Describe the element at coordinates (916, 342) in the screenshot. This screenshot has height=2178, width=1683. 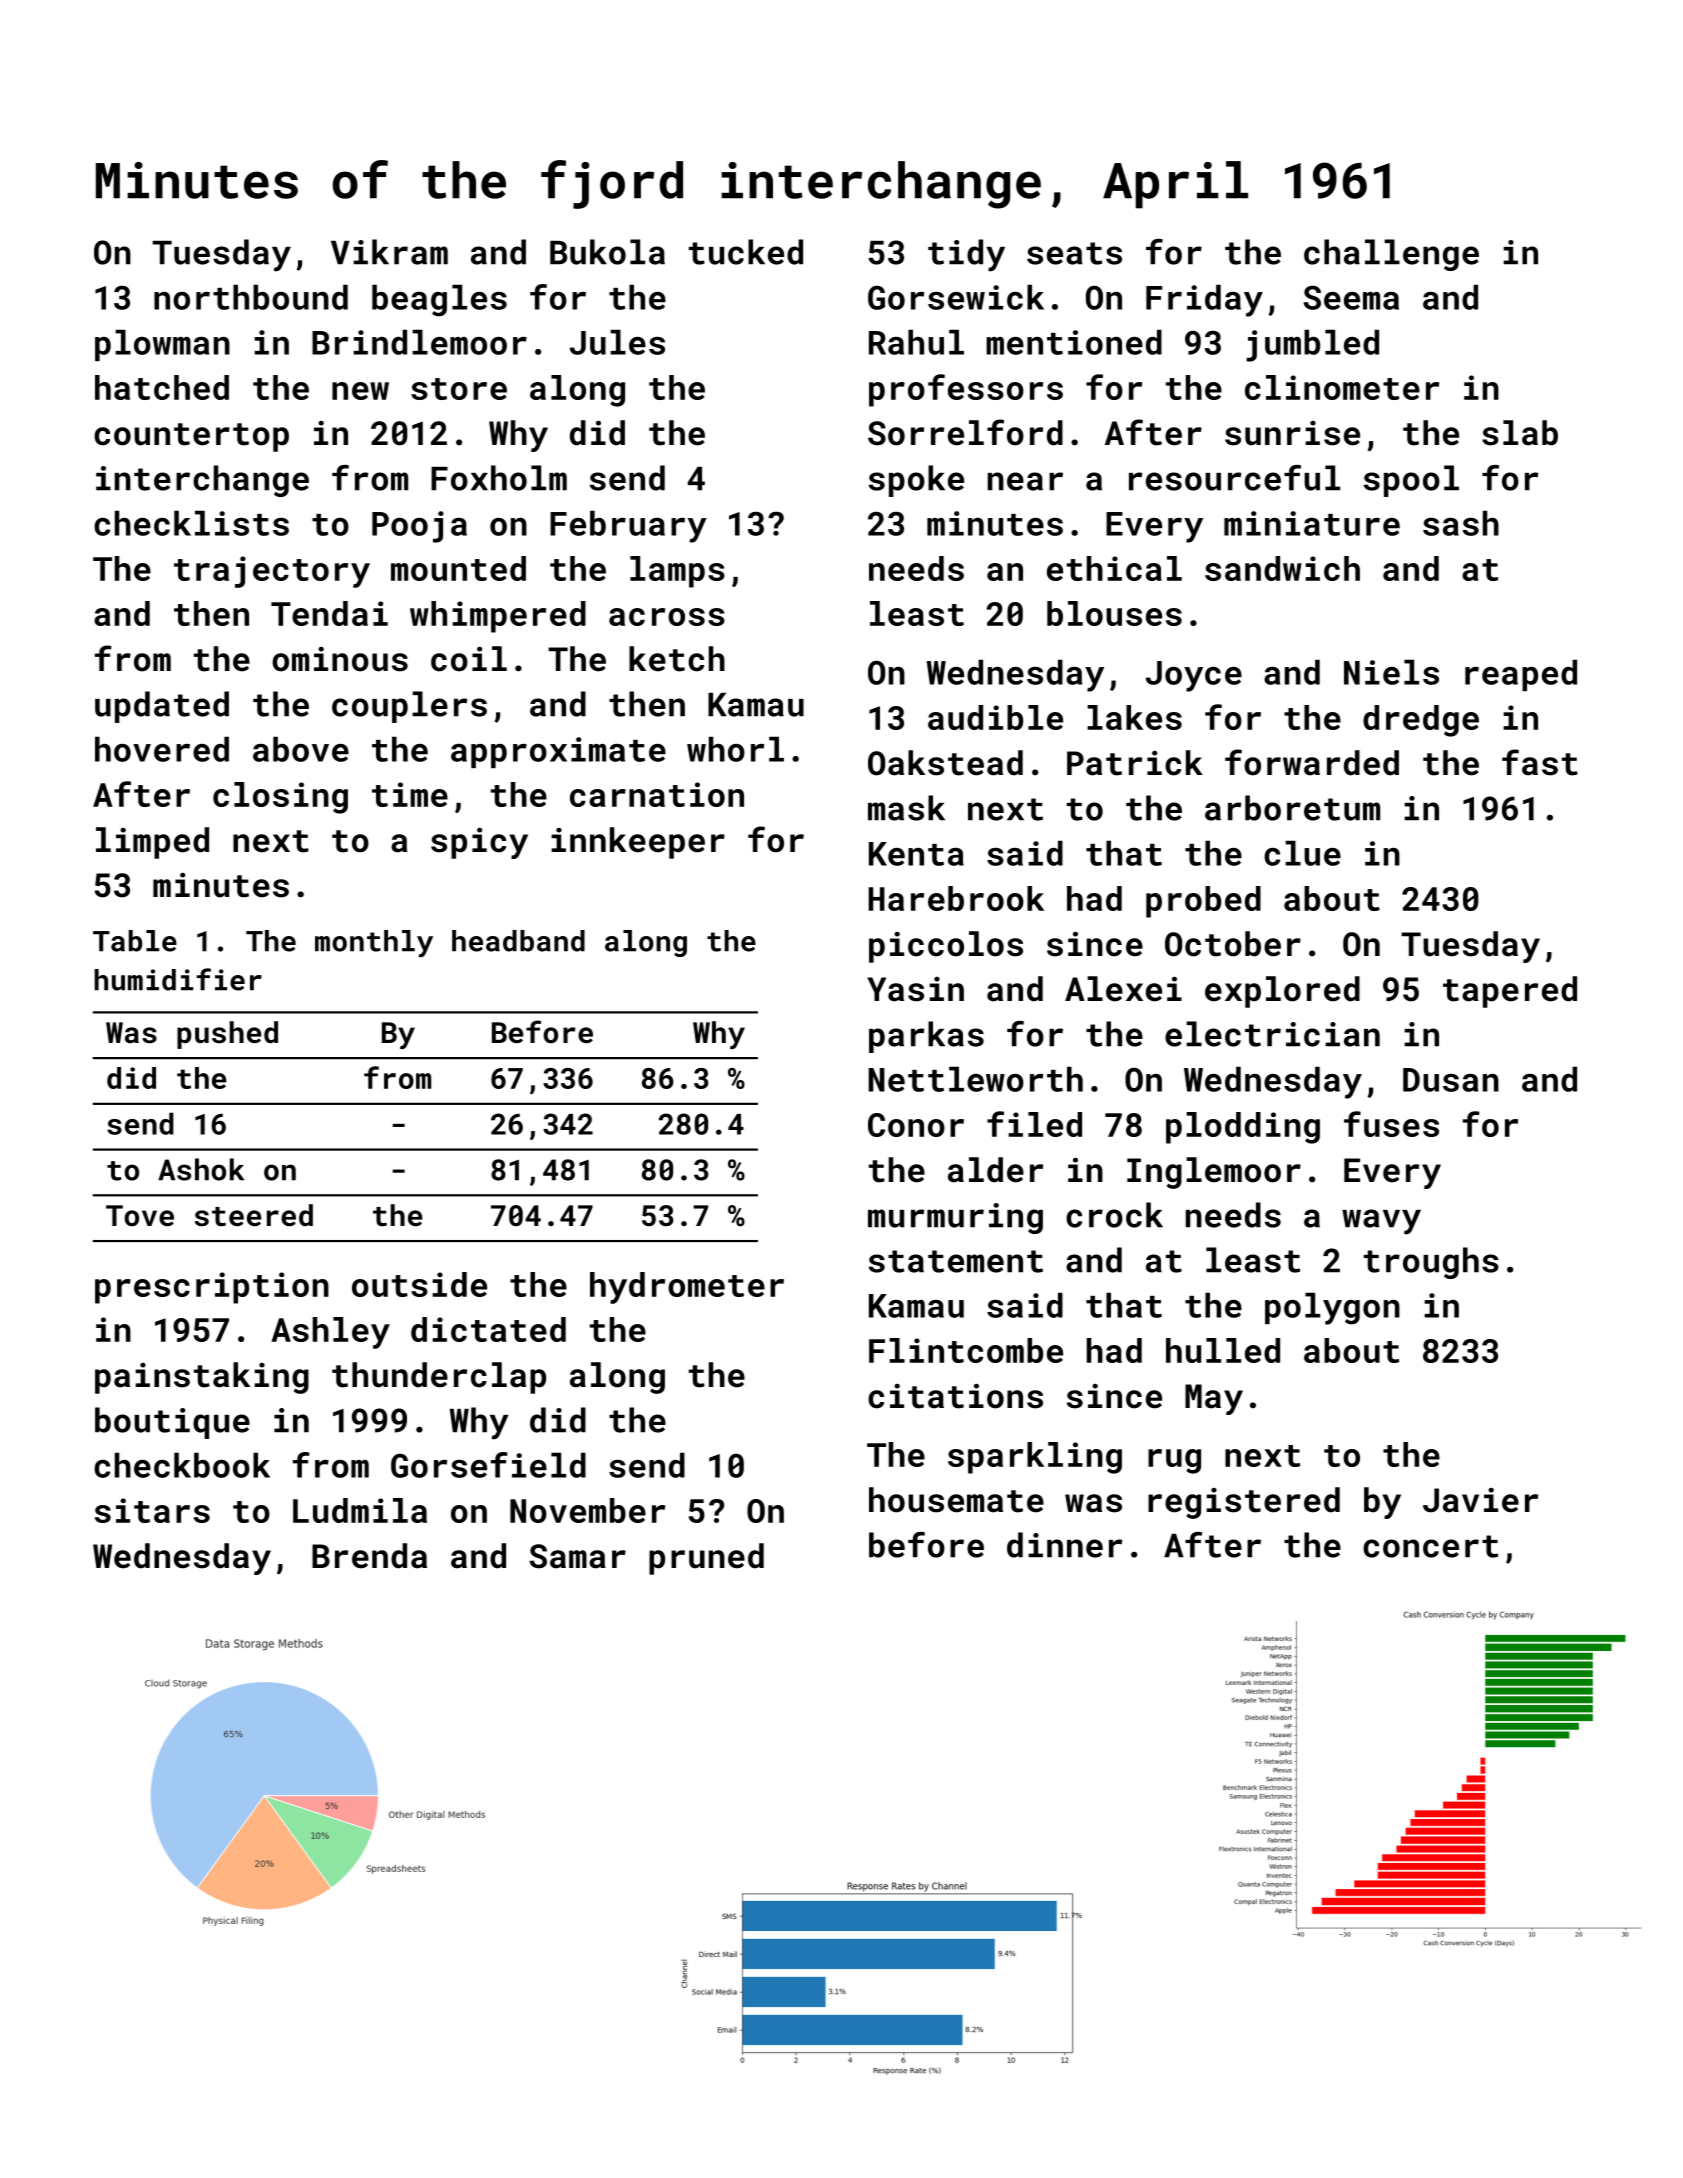
I see `Rahul` at that location.
